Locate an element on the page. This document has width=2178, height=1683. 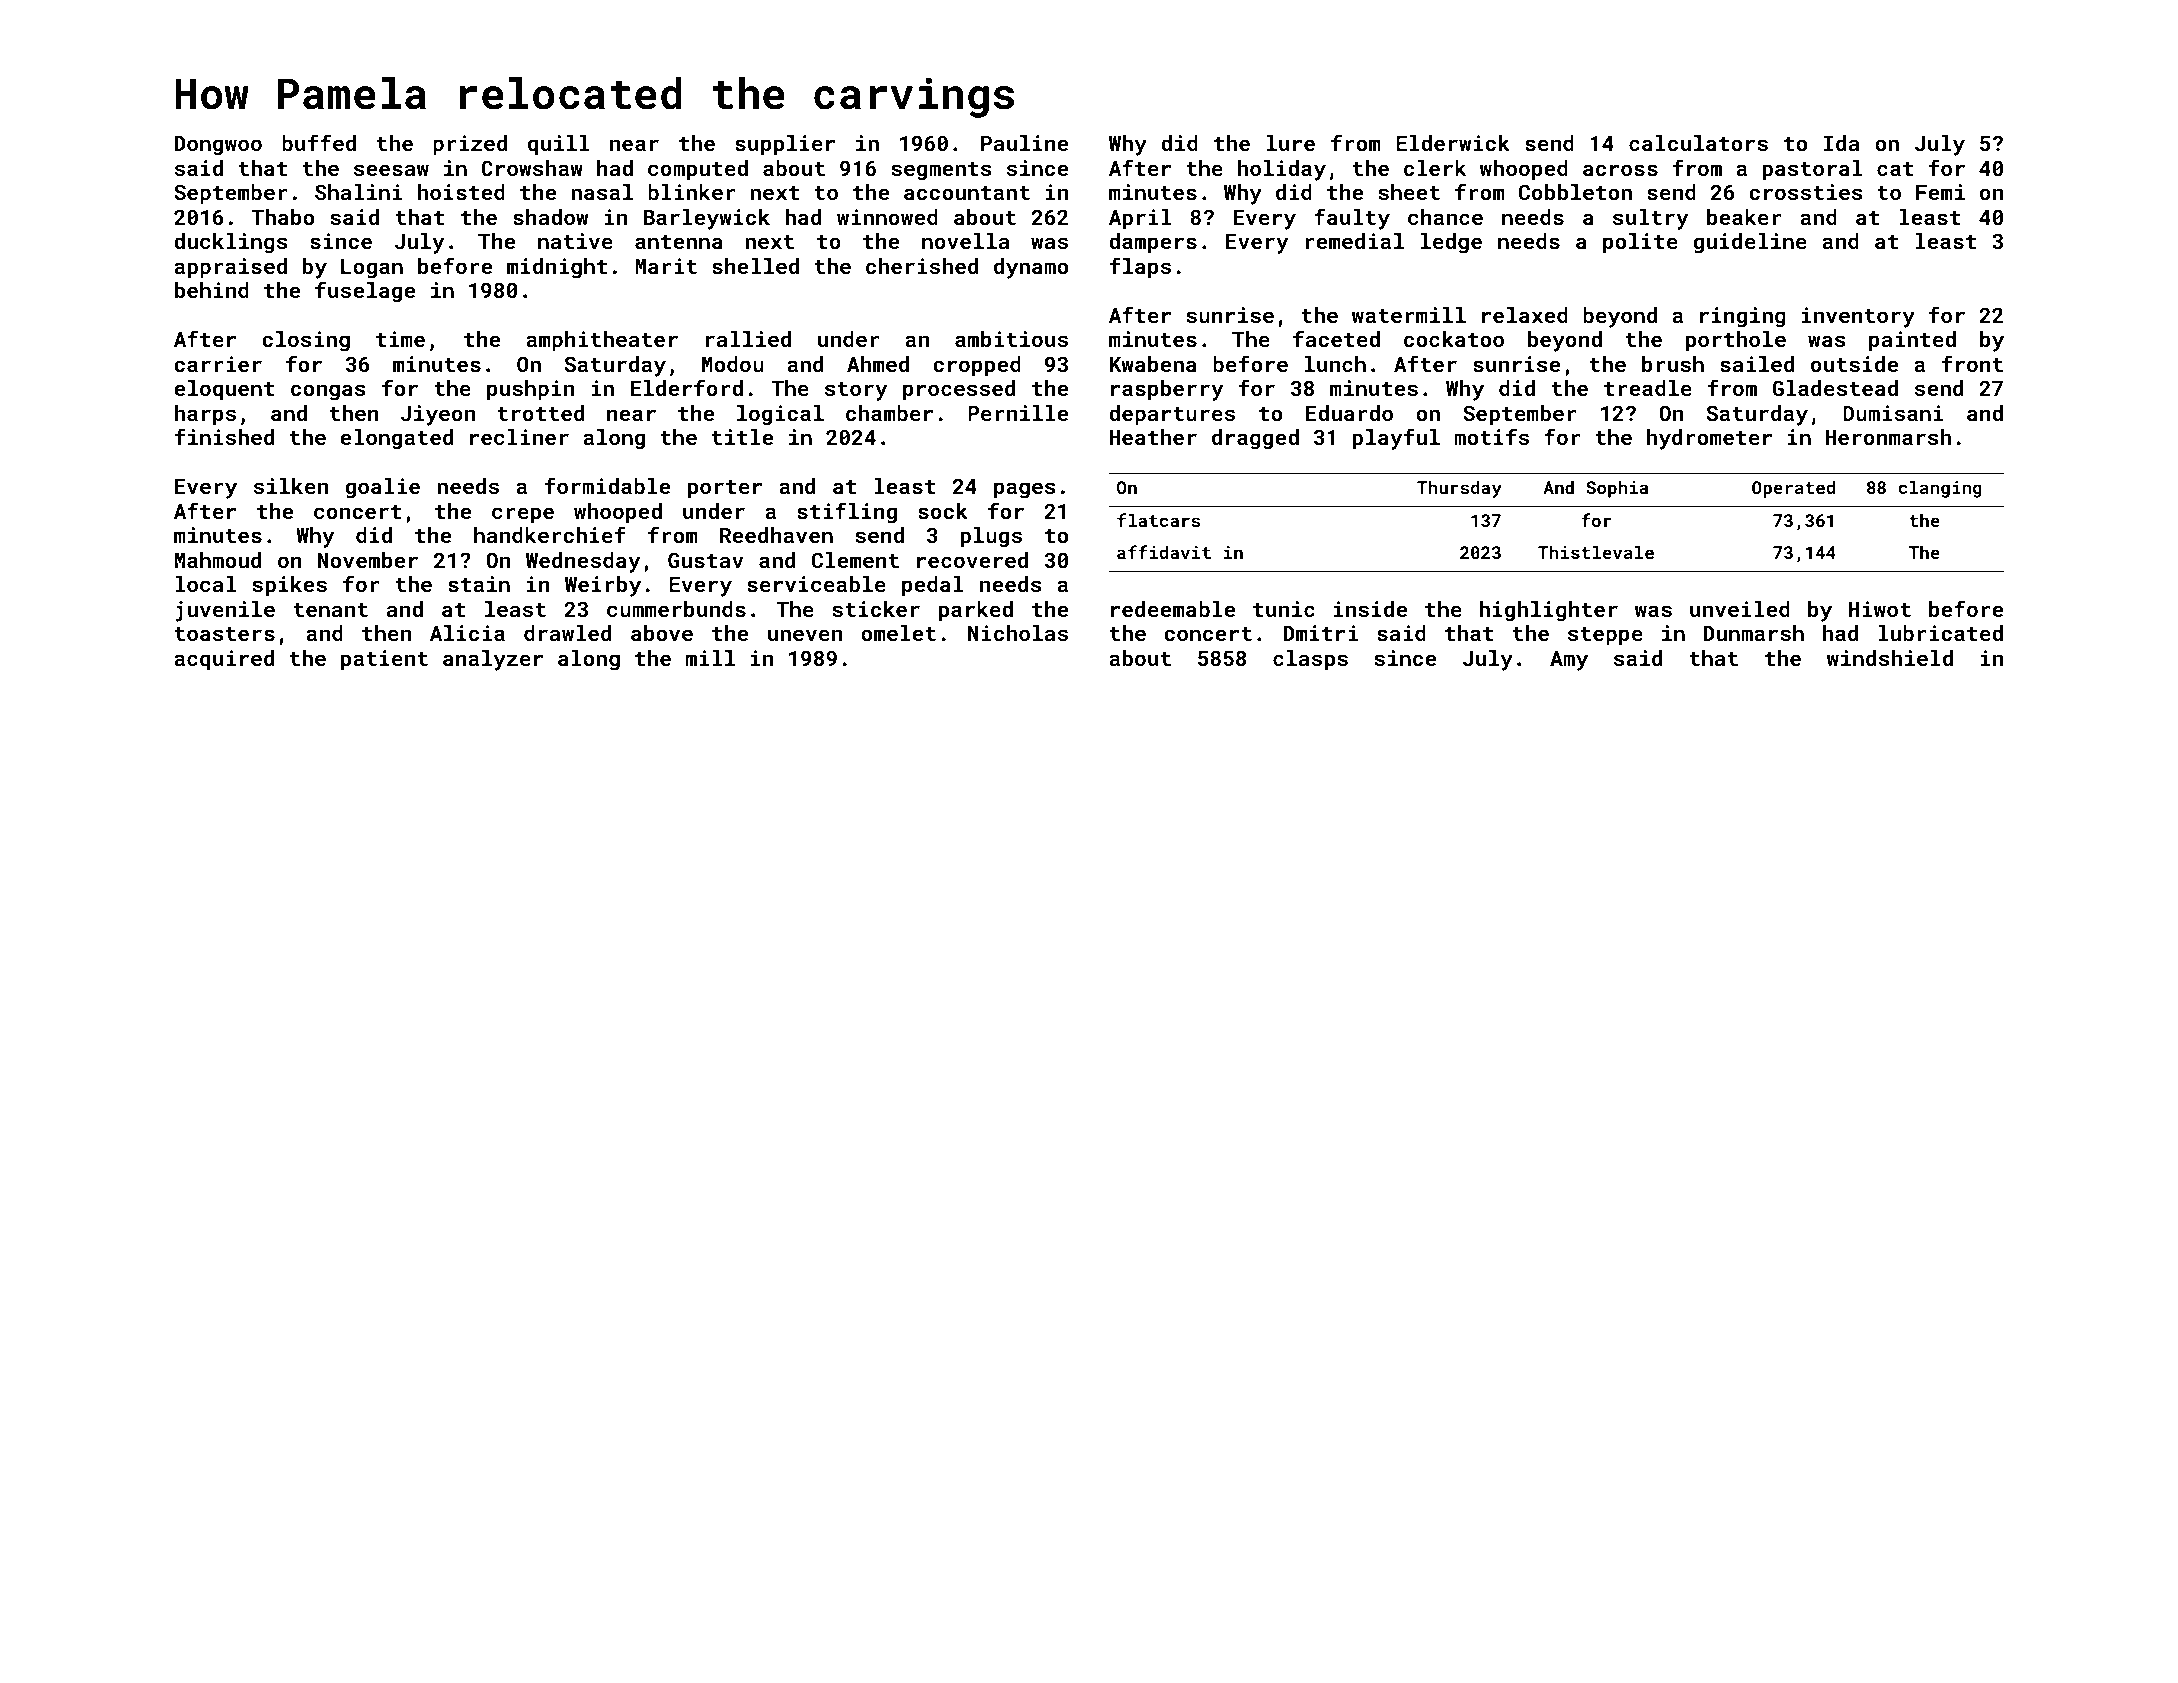
trotted is located at coordinates (540, 413).
